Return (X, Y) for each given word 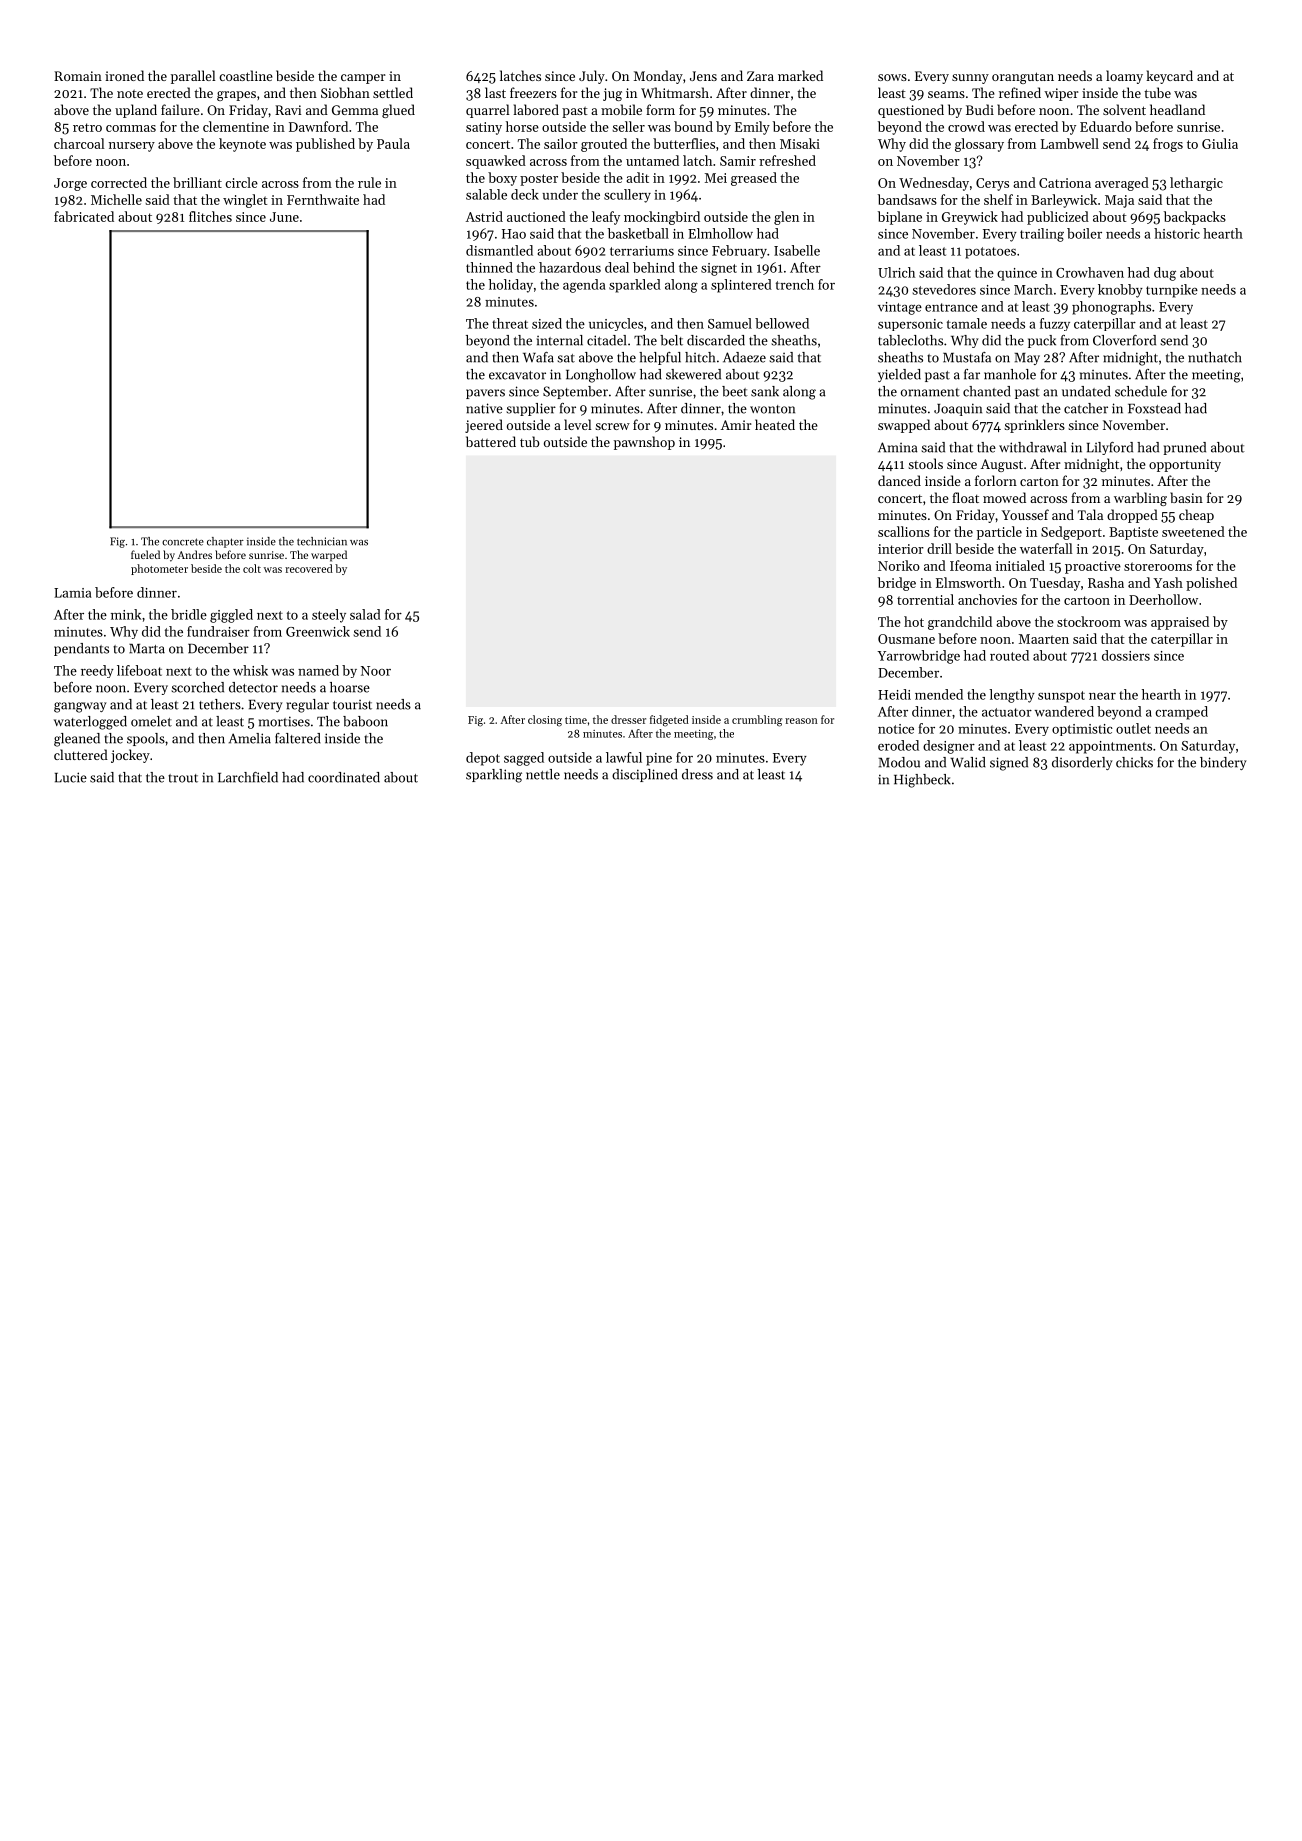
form (660, 109)
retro (87, 127)
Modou (899, 762)
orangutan (1023, 78)
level (577, 424)
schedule (1141, 391)
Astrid (484, 216)
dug (1165, 274)
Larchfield (248, 777)
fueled (145, 554)
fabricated (84, 216)
